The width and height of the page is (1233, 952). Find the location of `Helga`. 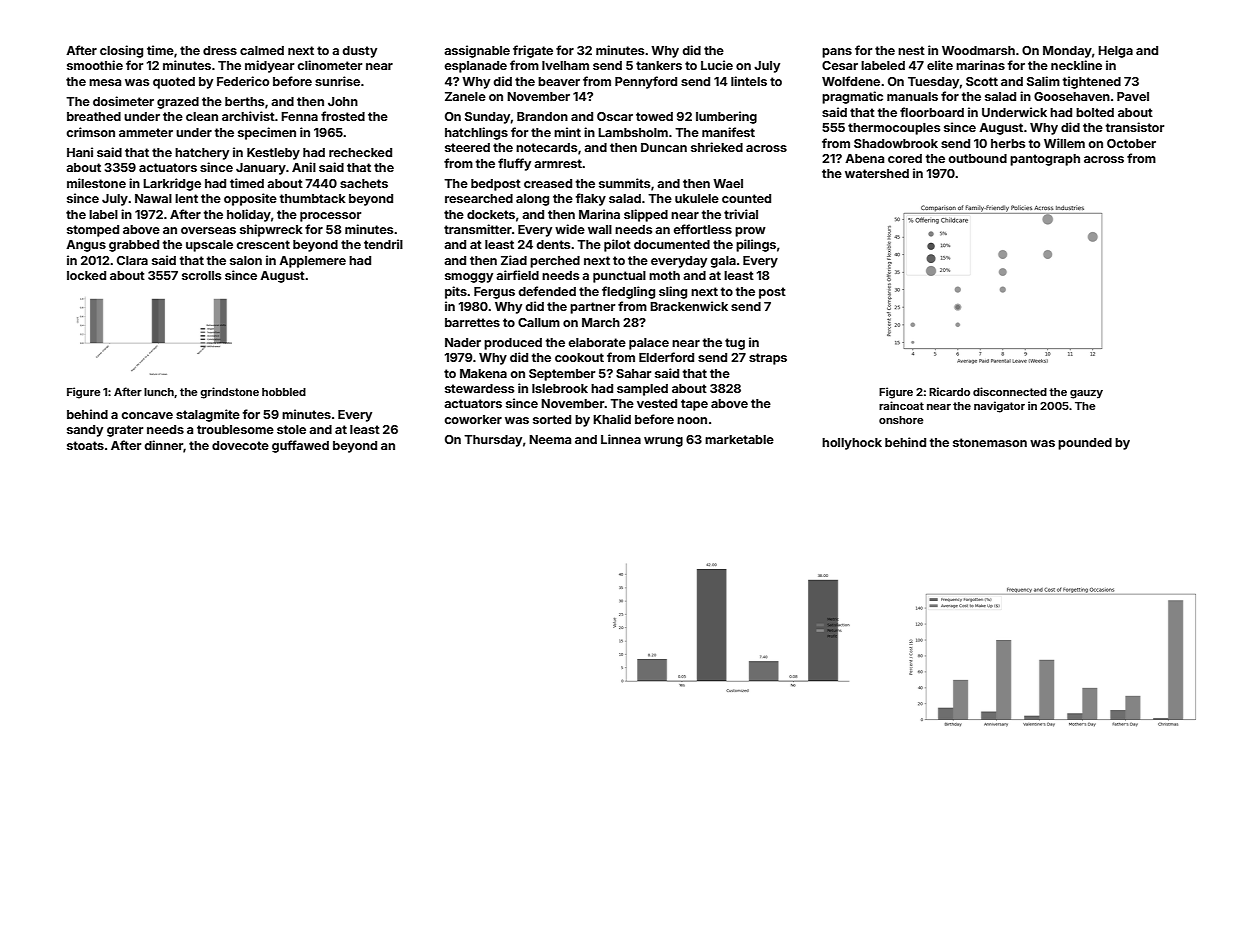

Helga is located at coordinates (1115, 52).
